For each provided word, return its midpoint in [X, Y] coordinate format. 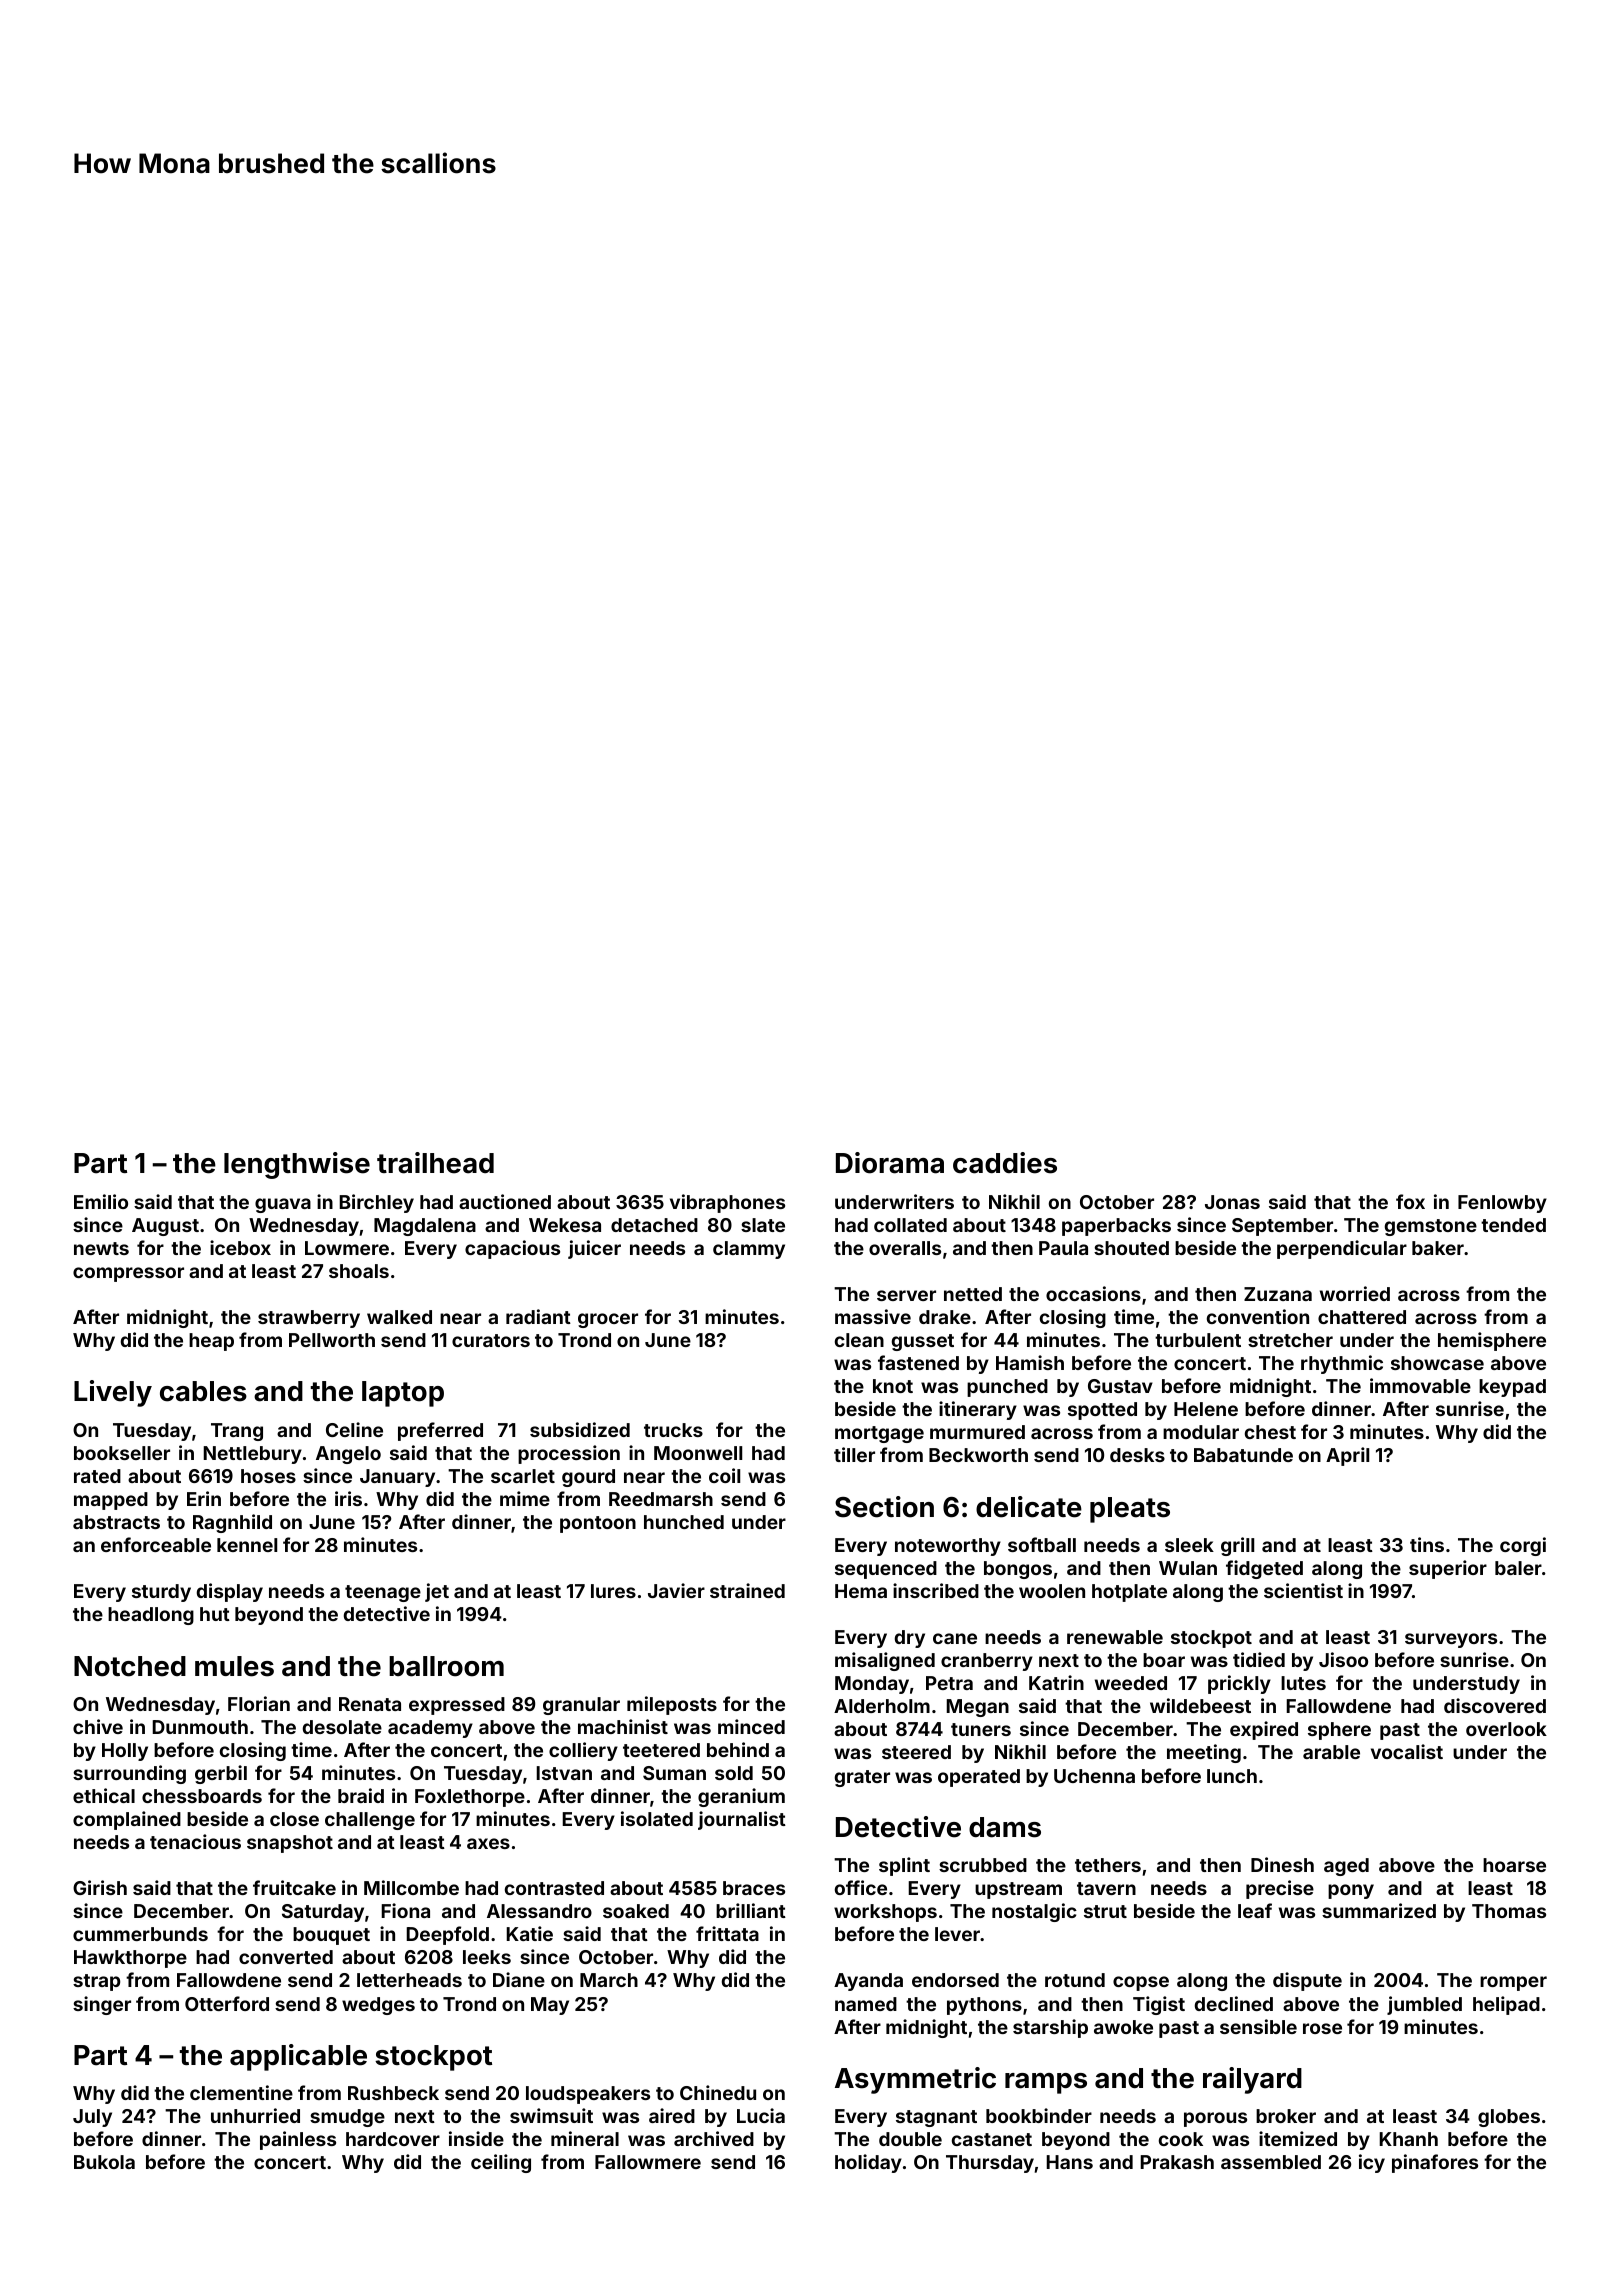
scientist [1303, 1590]
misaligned [885, 1661]
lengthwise [297, 1165]
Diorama [890, 1163]
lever [957, 1934]
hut [215, 1614]
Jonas [1232, 1202]
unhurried [255, 2115]
